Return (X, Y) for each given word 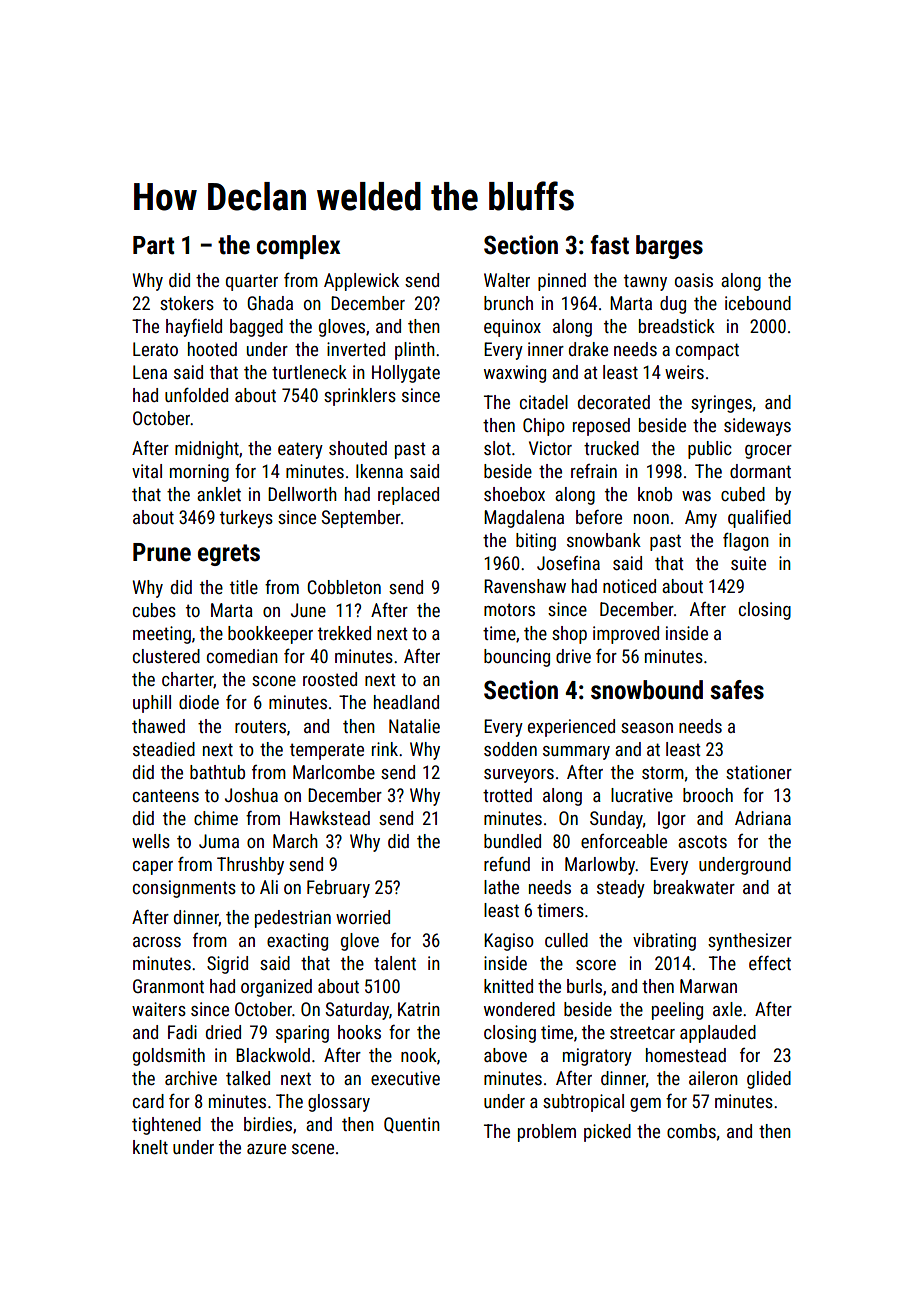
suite (748, 563)
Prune (162, 552)
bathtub (217, 772)
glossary (339, 1103)
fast (609, 245)
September (361, 519)
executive (405, 1078)
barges (669, 247)
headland (406, 702)
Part (153, 245)
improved (626, 635)
